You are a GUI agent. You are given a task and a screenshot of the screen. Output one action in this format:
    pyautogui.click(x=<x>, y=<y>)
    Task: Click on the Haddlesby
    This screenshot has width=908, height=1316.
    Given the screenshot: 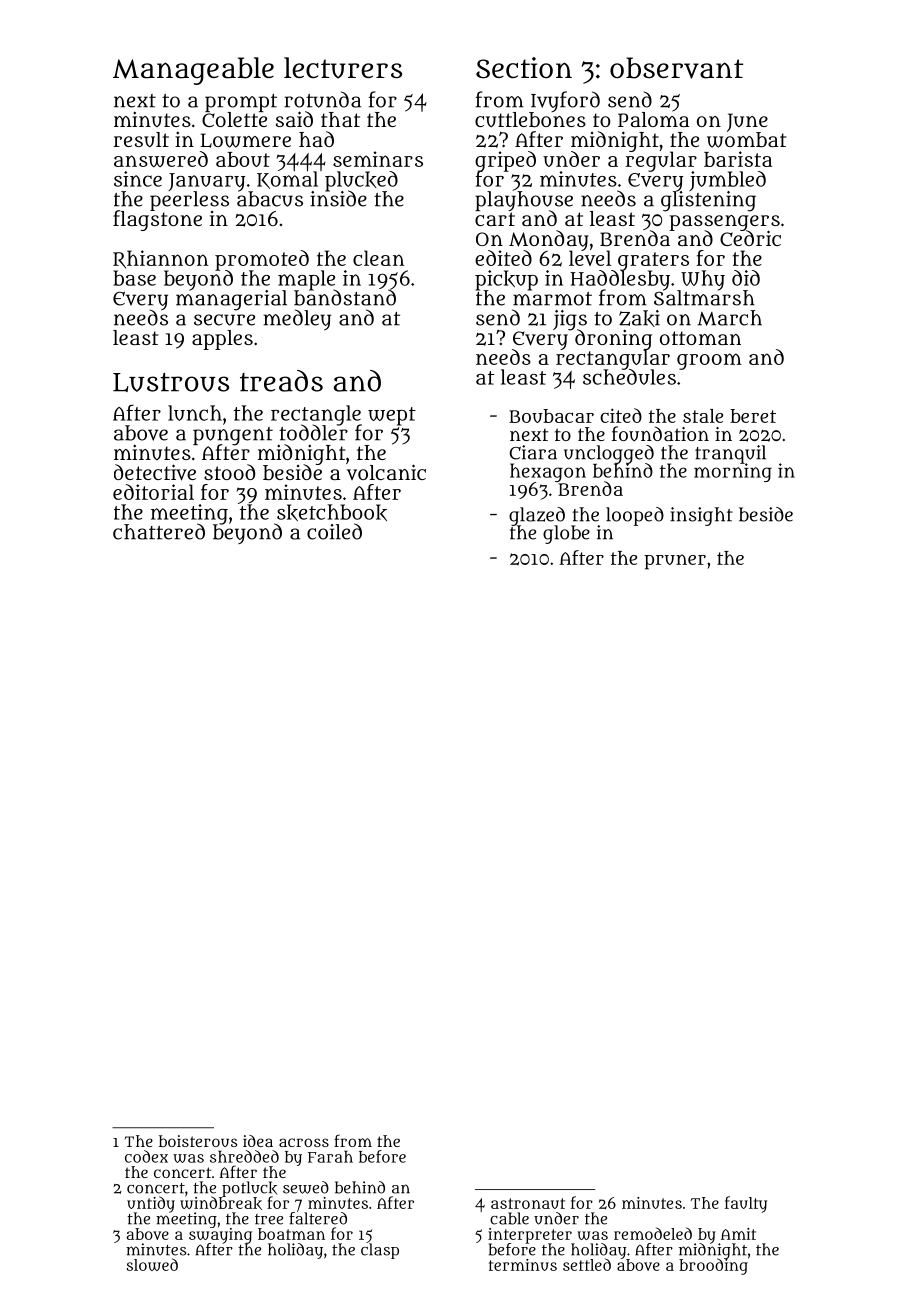 What is the action you would take?
    pyautogui.click(x=620, y=280)
